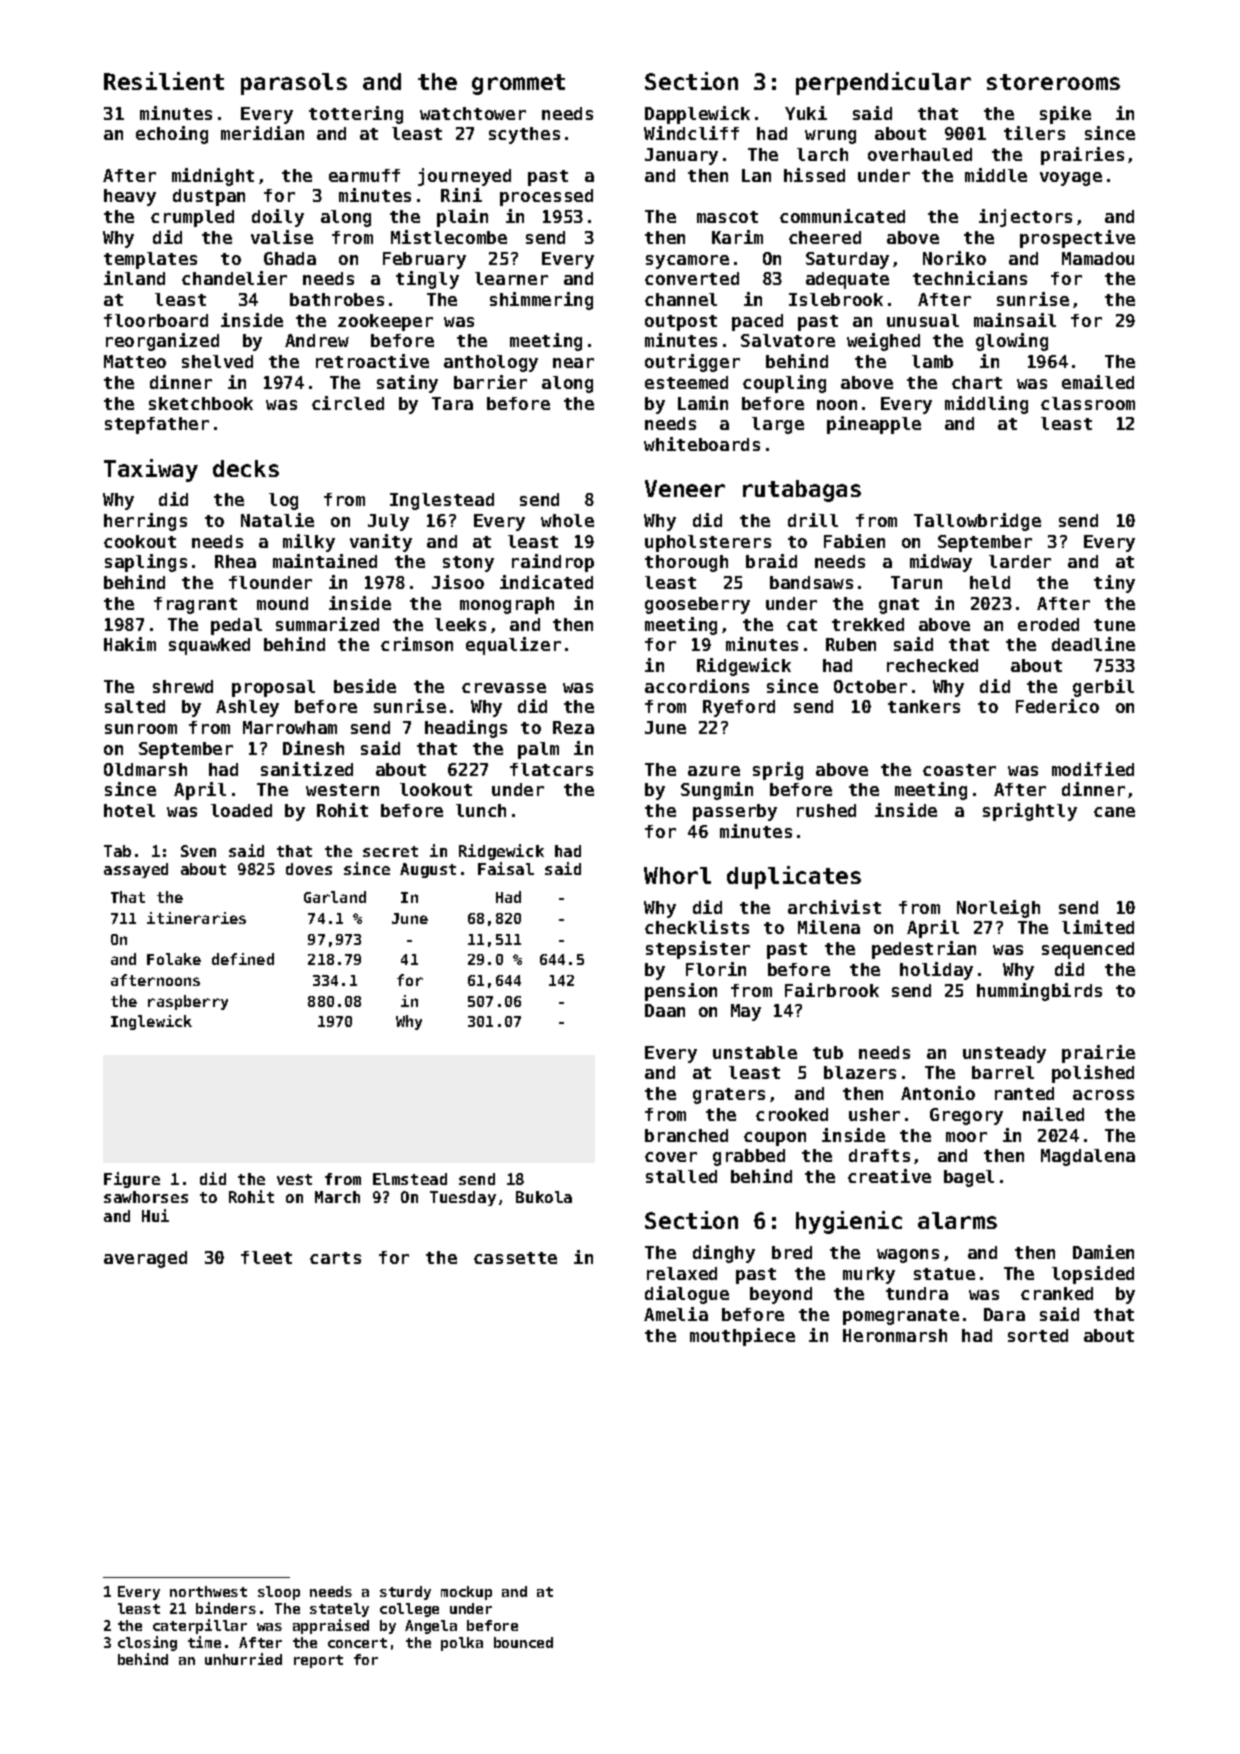 This screenshot has width=1240, height=1754. I want to click on unusual, so click(923, 320).
